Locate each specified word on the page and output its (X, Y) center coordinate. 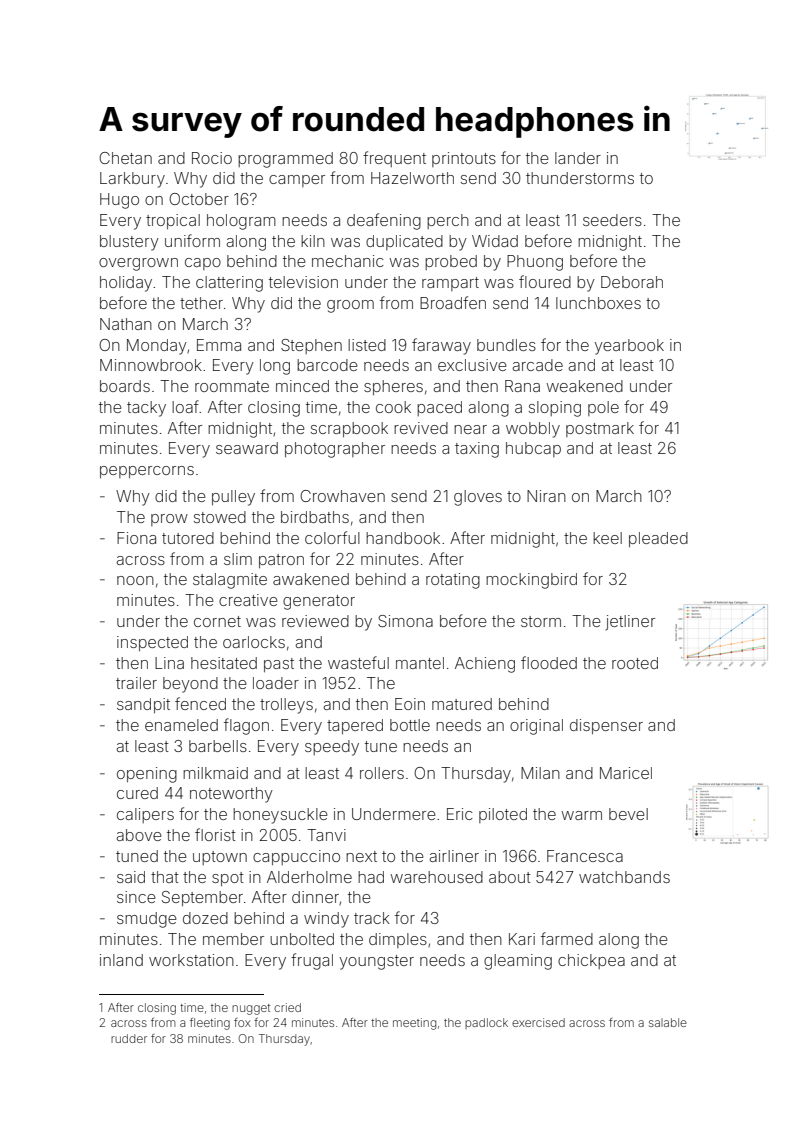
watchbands (624, 877)
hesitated (224, 663)
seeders (612, 220)
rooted (635, 663)
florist (215, 834)
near (470, 429)
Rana (522, 386)
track (372, 918)
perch (448, 221)
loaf (185, 406)
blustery (129, 243)
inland (121, 960)
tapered (355, 726)
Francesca (585, 856)
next (361, 856)
